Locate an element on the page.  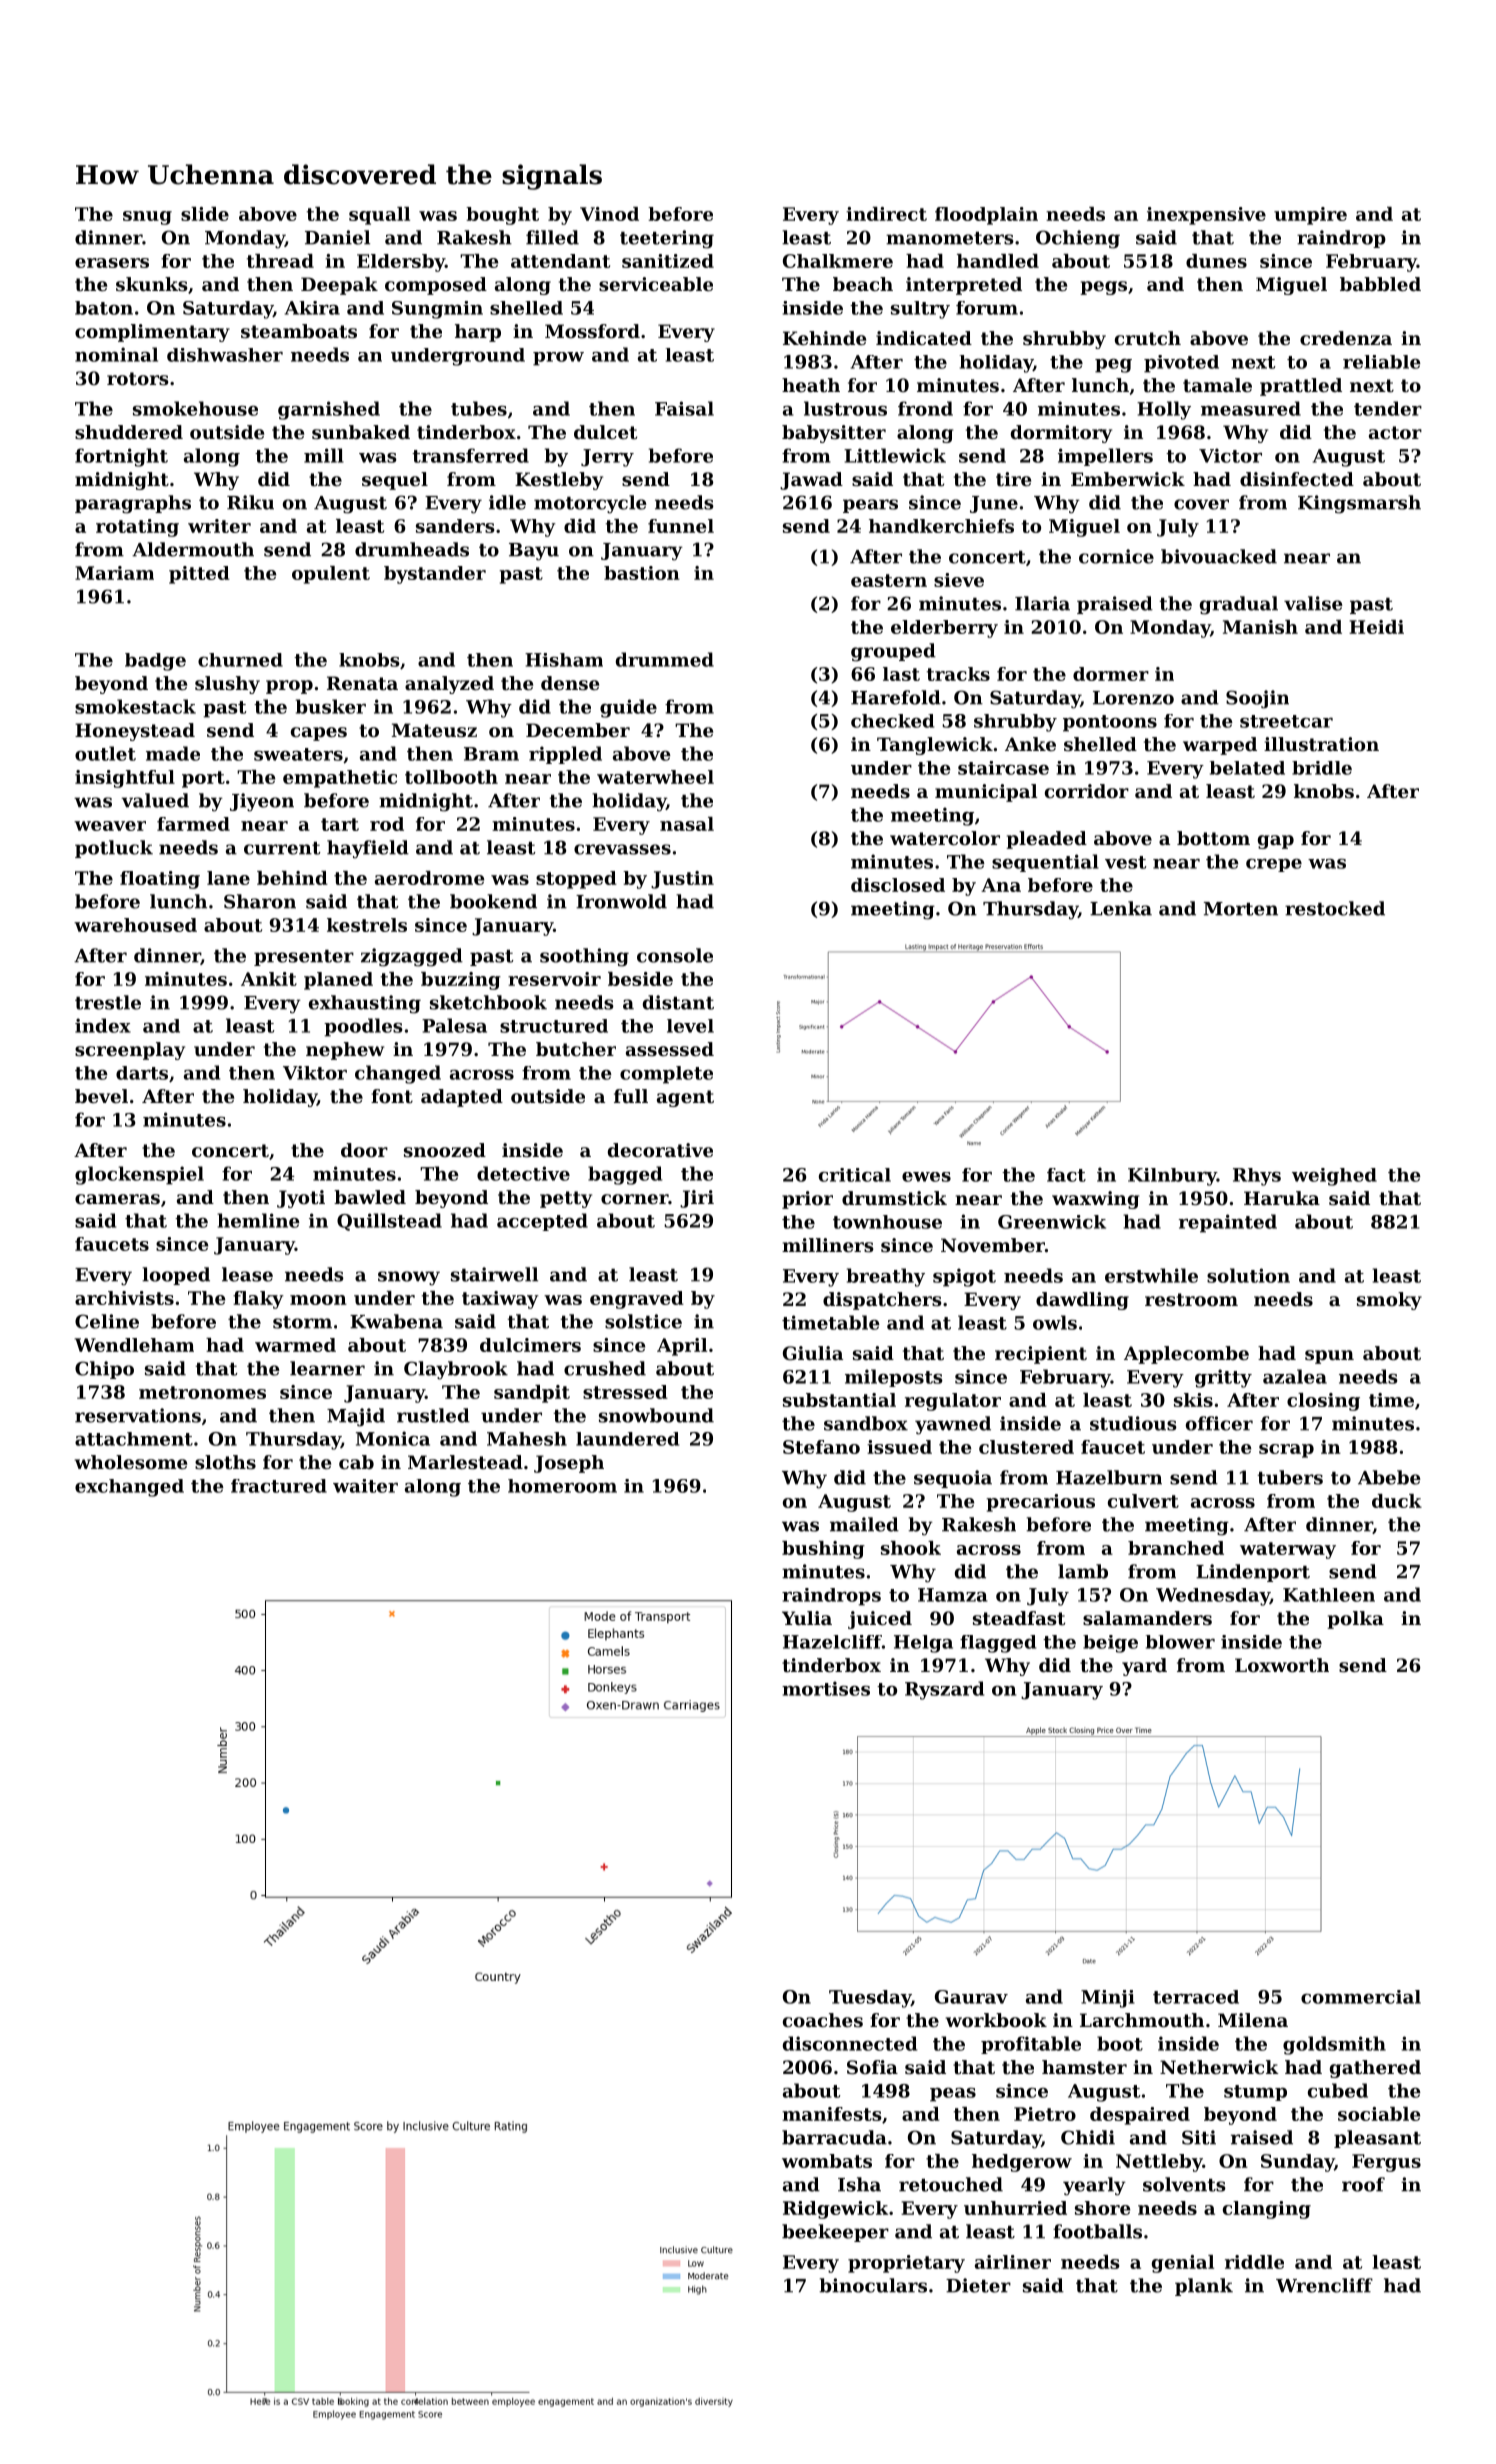
Morten is located at coordinates (1241, 909).
